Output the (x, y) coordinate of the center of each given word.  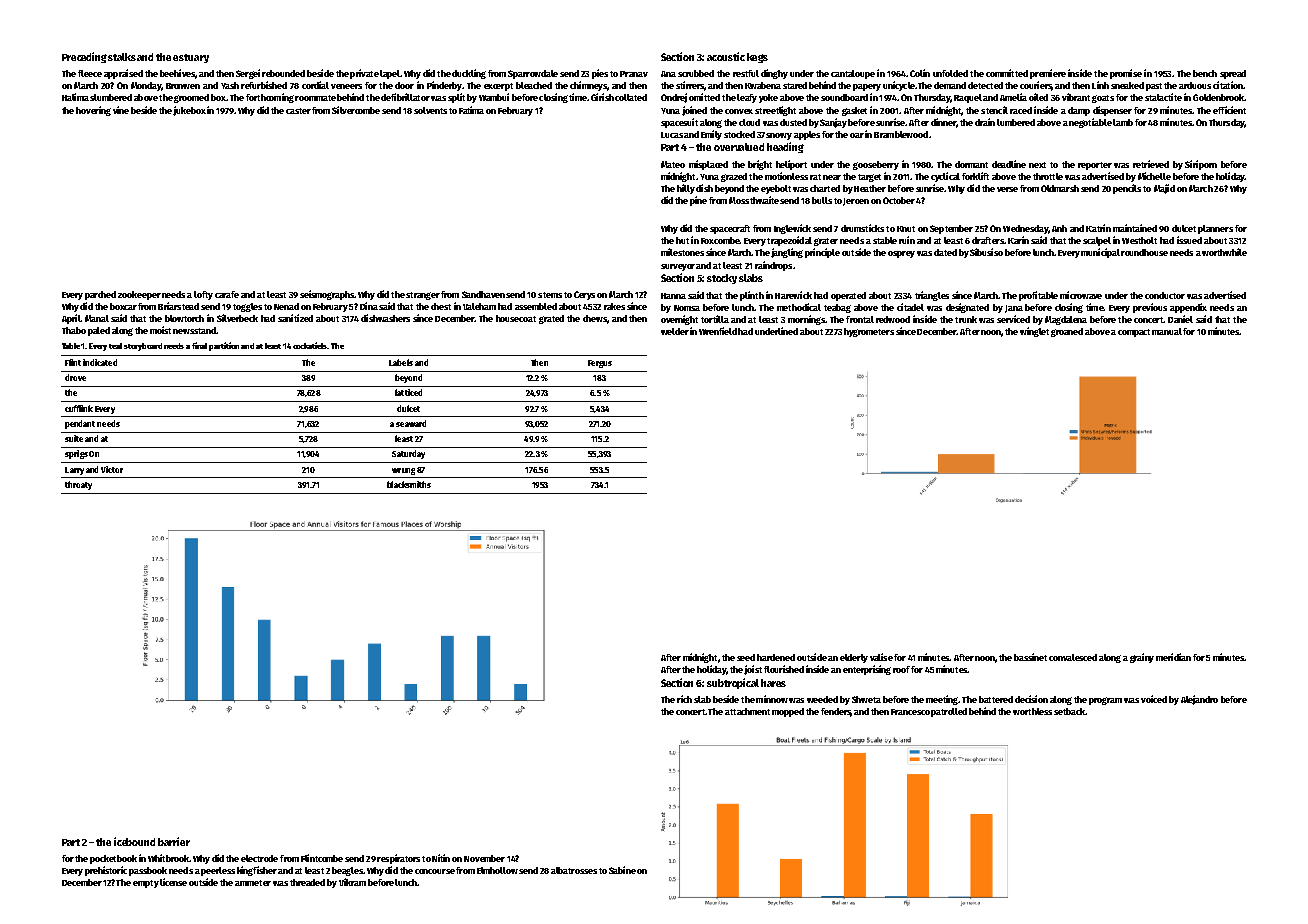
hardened (776, 657)
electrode (259, 858)
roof (901, 669)
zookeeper (139, 295)
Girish (602, 97)
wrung (403, 471)
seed (746, 657)
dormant (971, 164)
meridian (1173, 657)
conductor (1165, 295)
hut (682, 240)
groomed (191, 98)
